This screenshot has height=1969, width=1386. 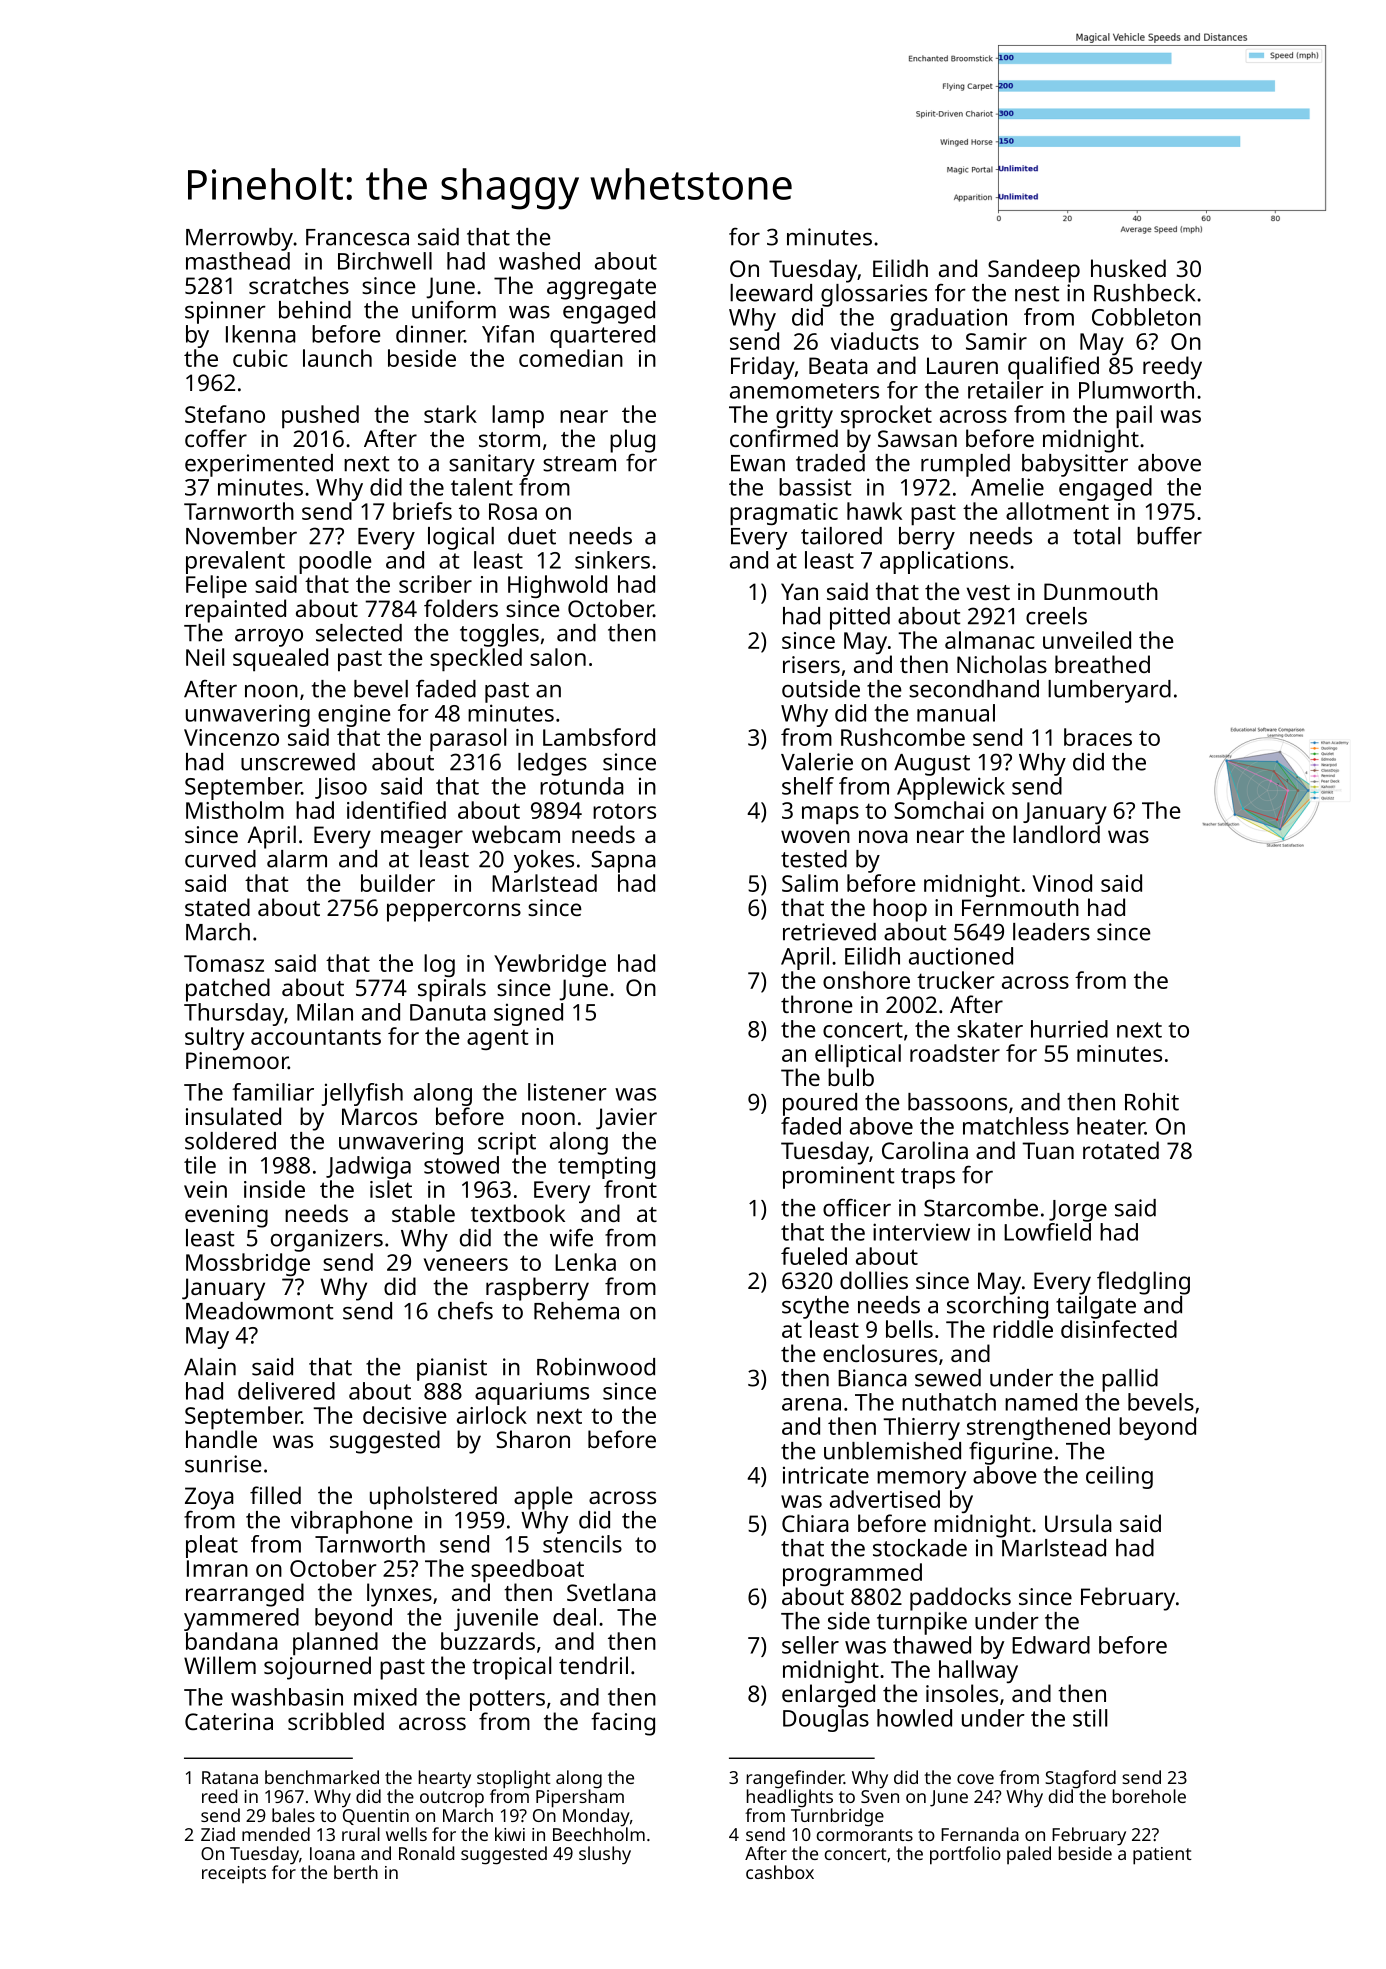 What do you see at coordinates (605, 1855) in the screenshot?
I see `slushy` at bounding box center [605, 1855].
